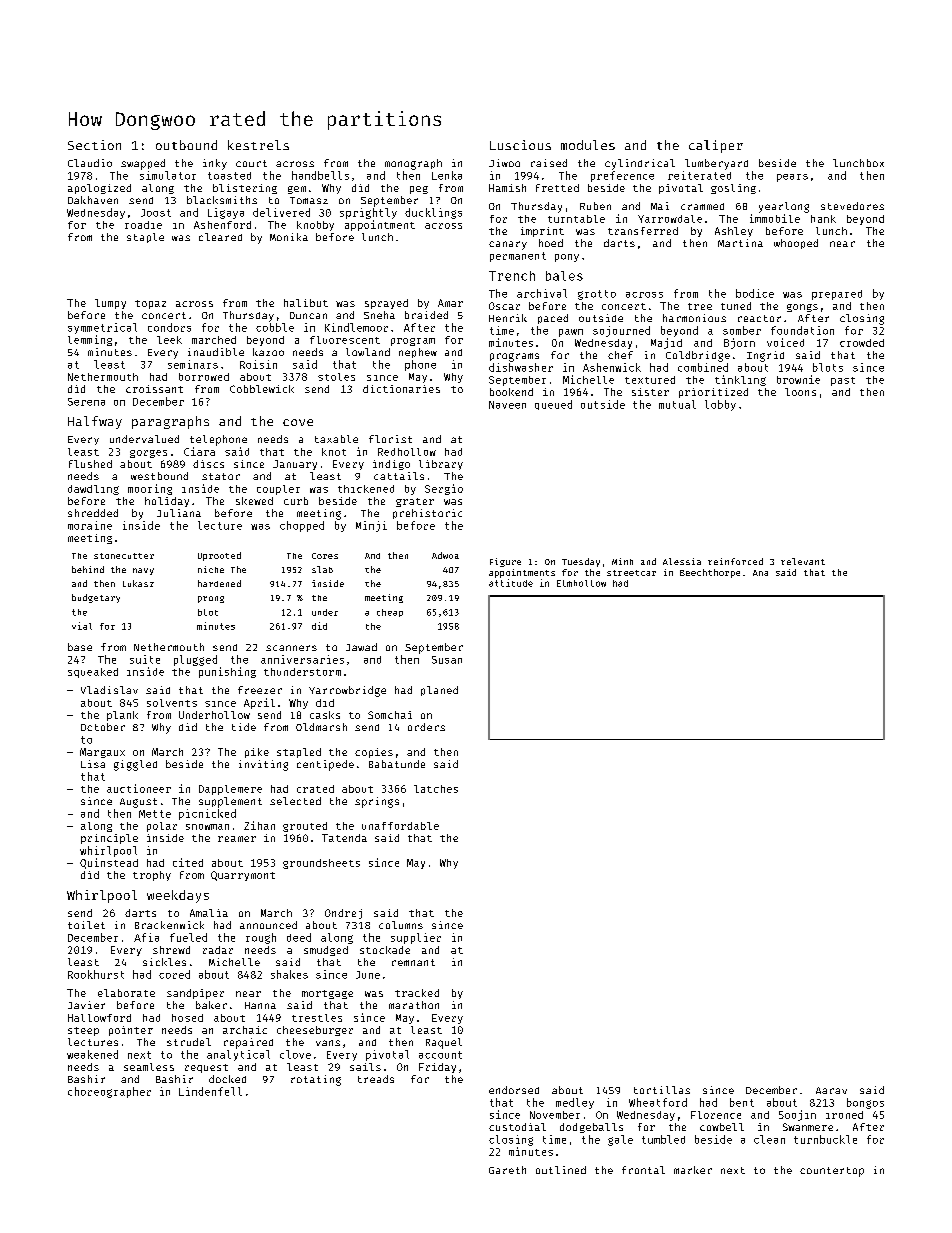 This screenshot has height=1233, width=952. I want to click on tortillas, so click(662, 1090).
